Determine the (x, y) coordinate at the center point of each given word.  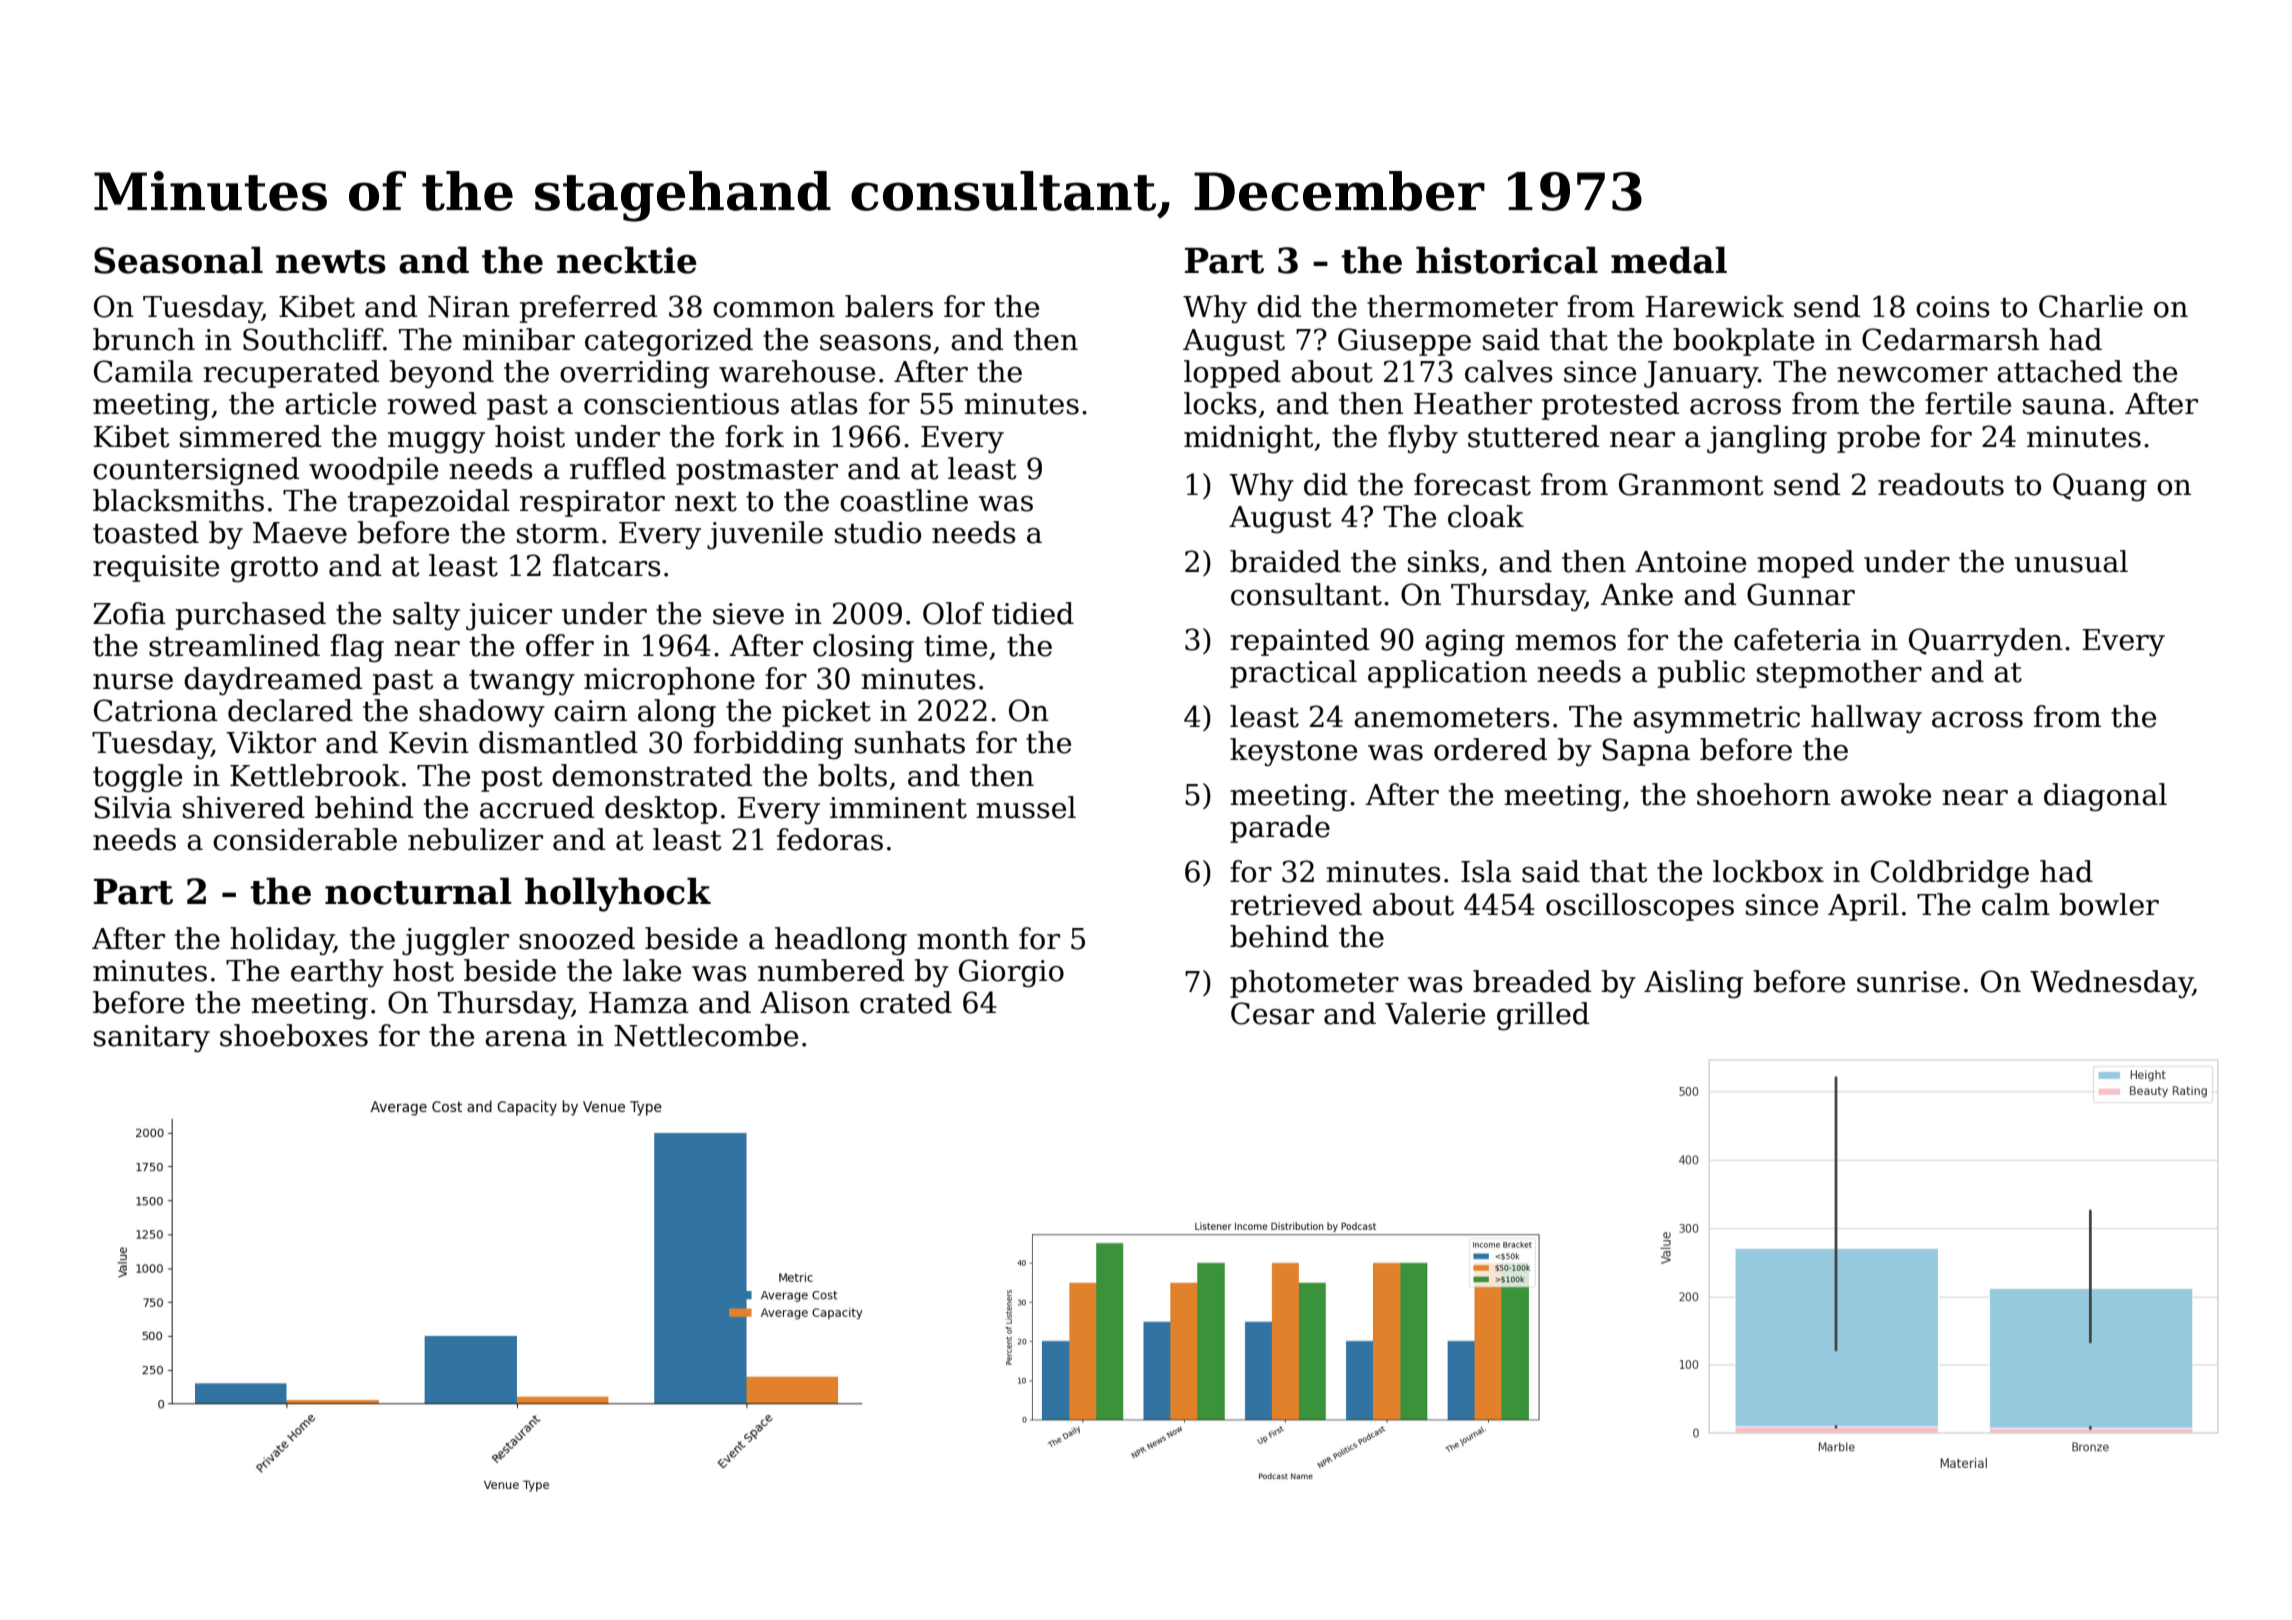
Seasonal (178, 260)
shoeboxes (294, 1035)
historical (1507, 260)
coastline (904, 500)
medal (1669, 260)
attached (2059, 371)
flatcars (607, 565)
